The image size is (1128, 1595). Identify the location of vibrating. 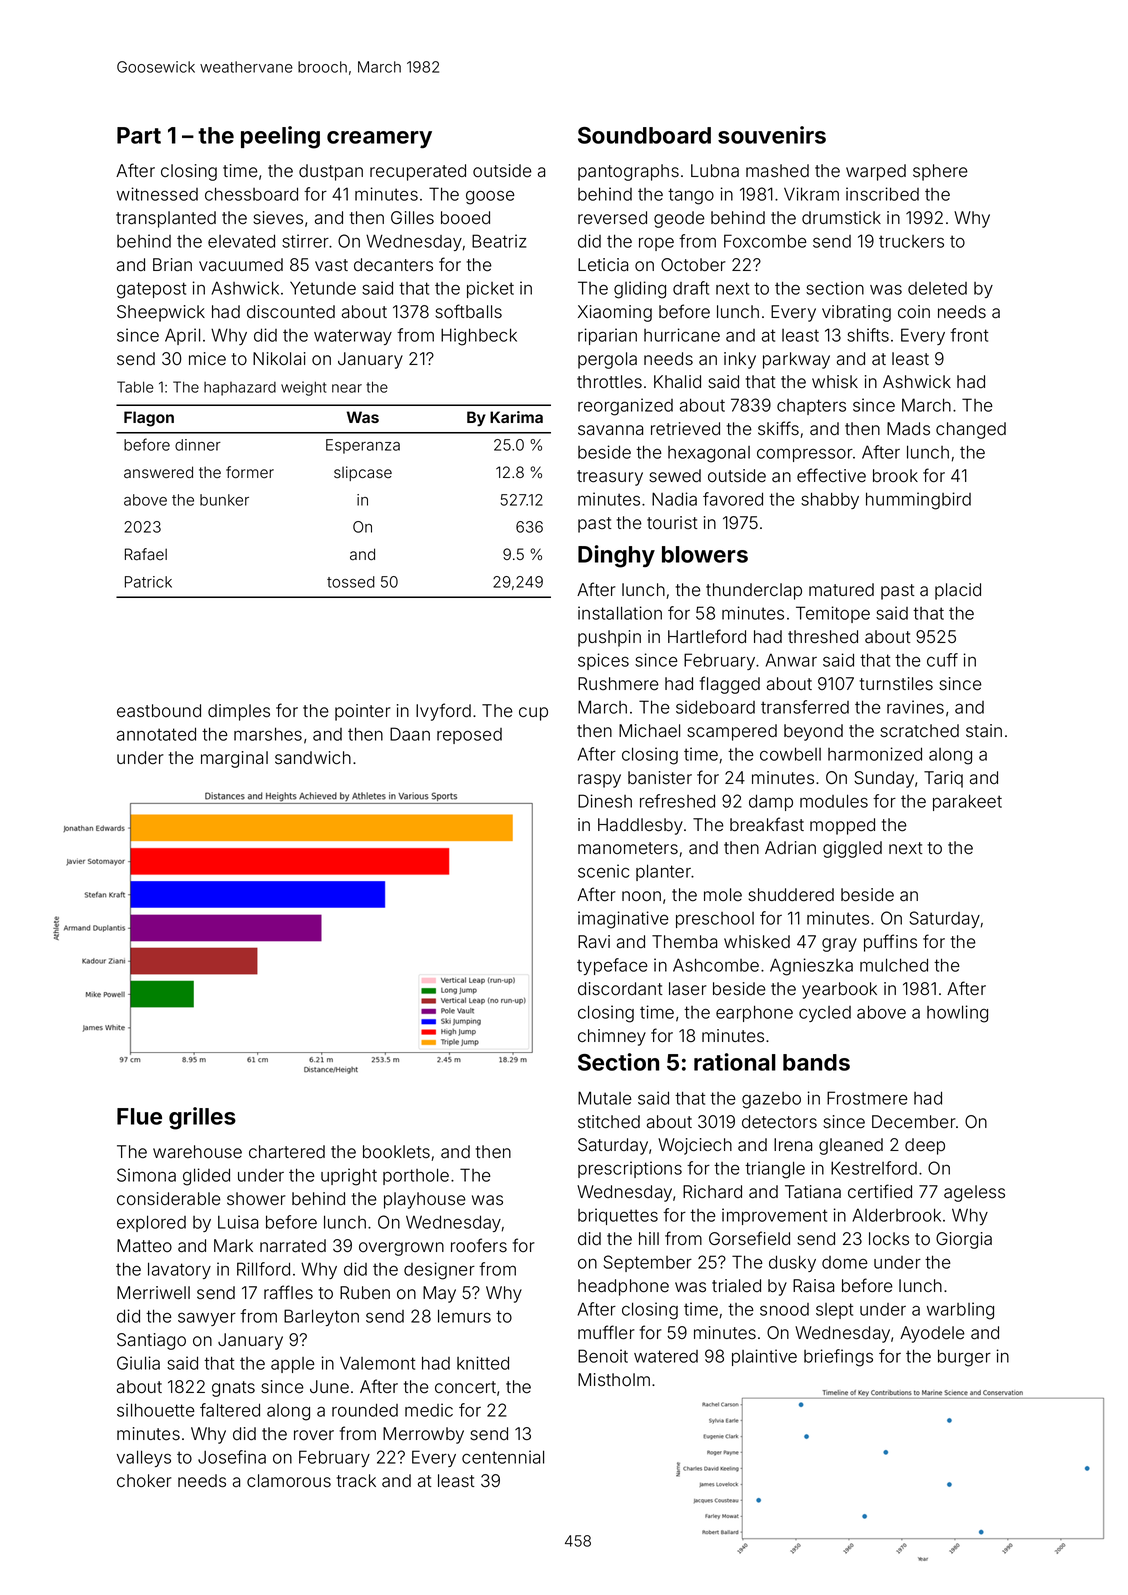
(856, 313).
